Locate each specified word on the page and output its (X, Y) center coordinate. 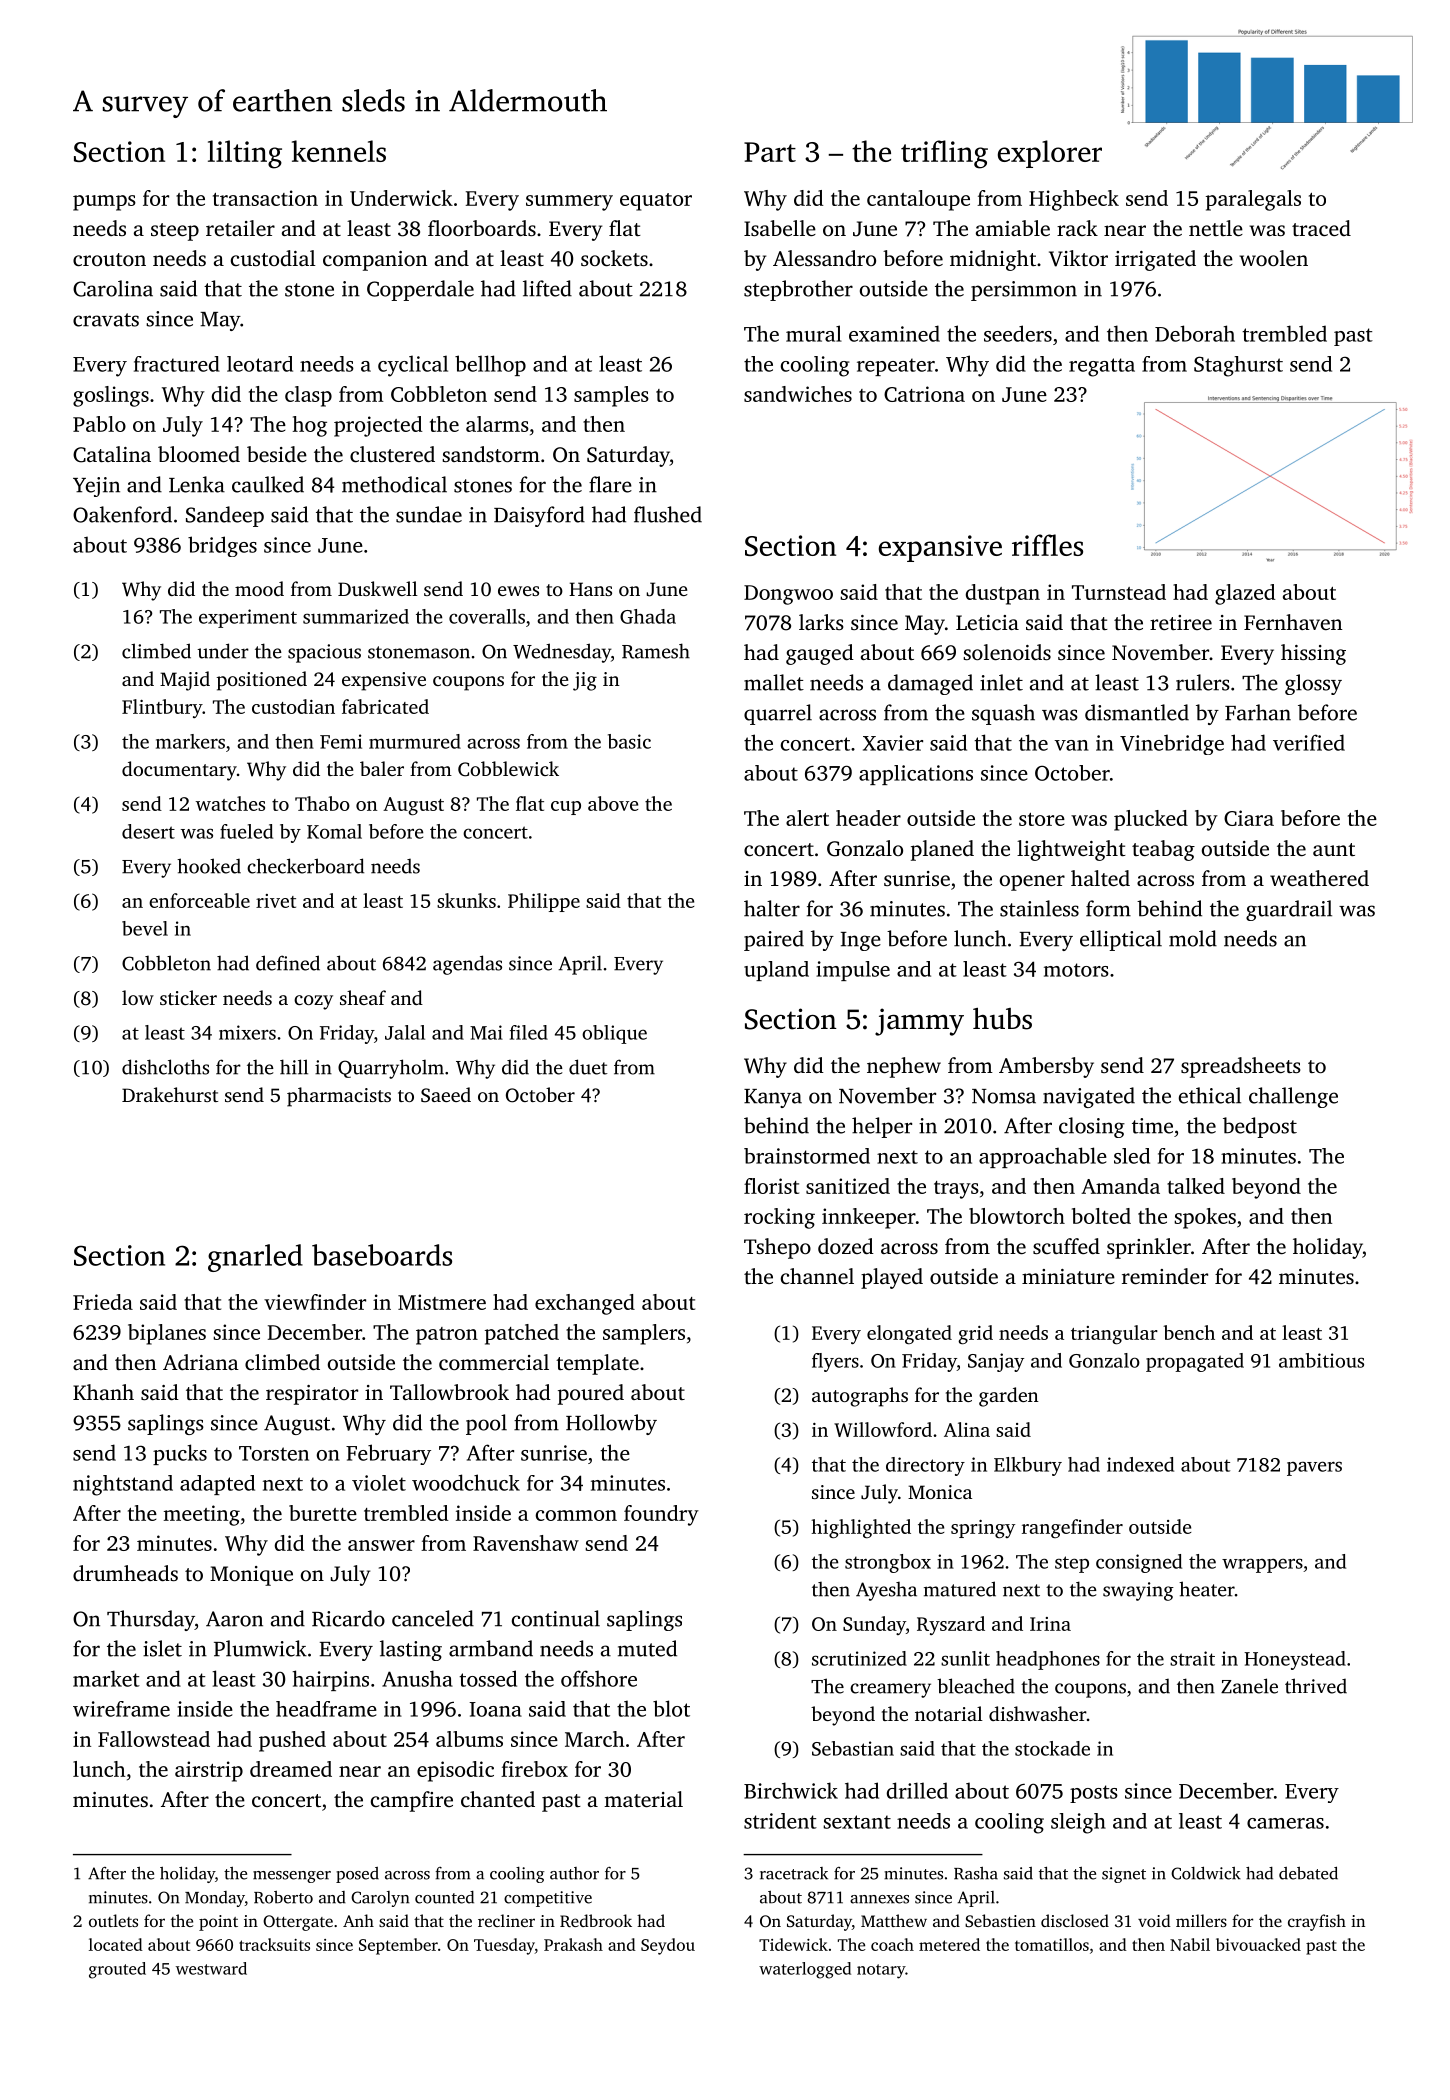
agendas (467, 965)
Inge (861, 941)
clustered (392, 454)
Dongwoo (788, 595)
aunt (1334, 849)
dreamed (291, 1769)
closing (1092, 1127)
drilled (917, 1790)
